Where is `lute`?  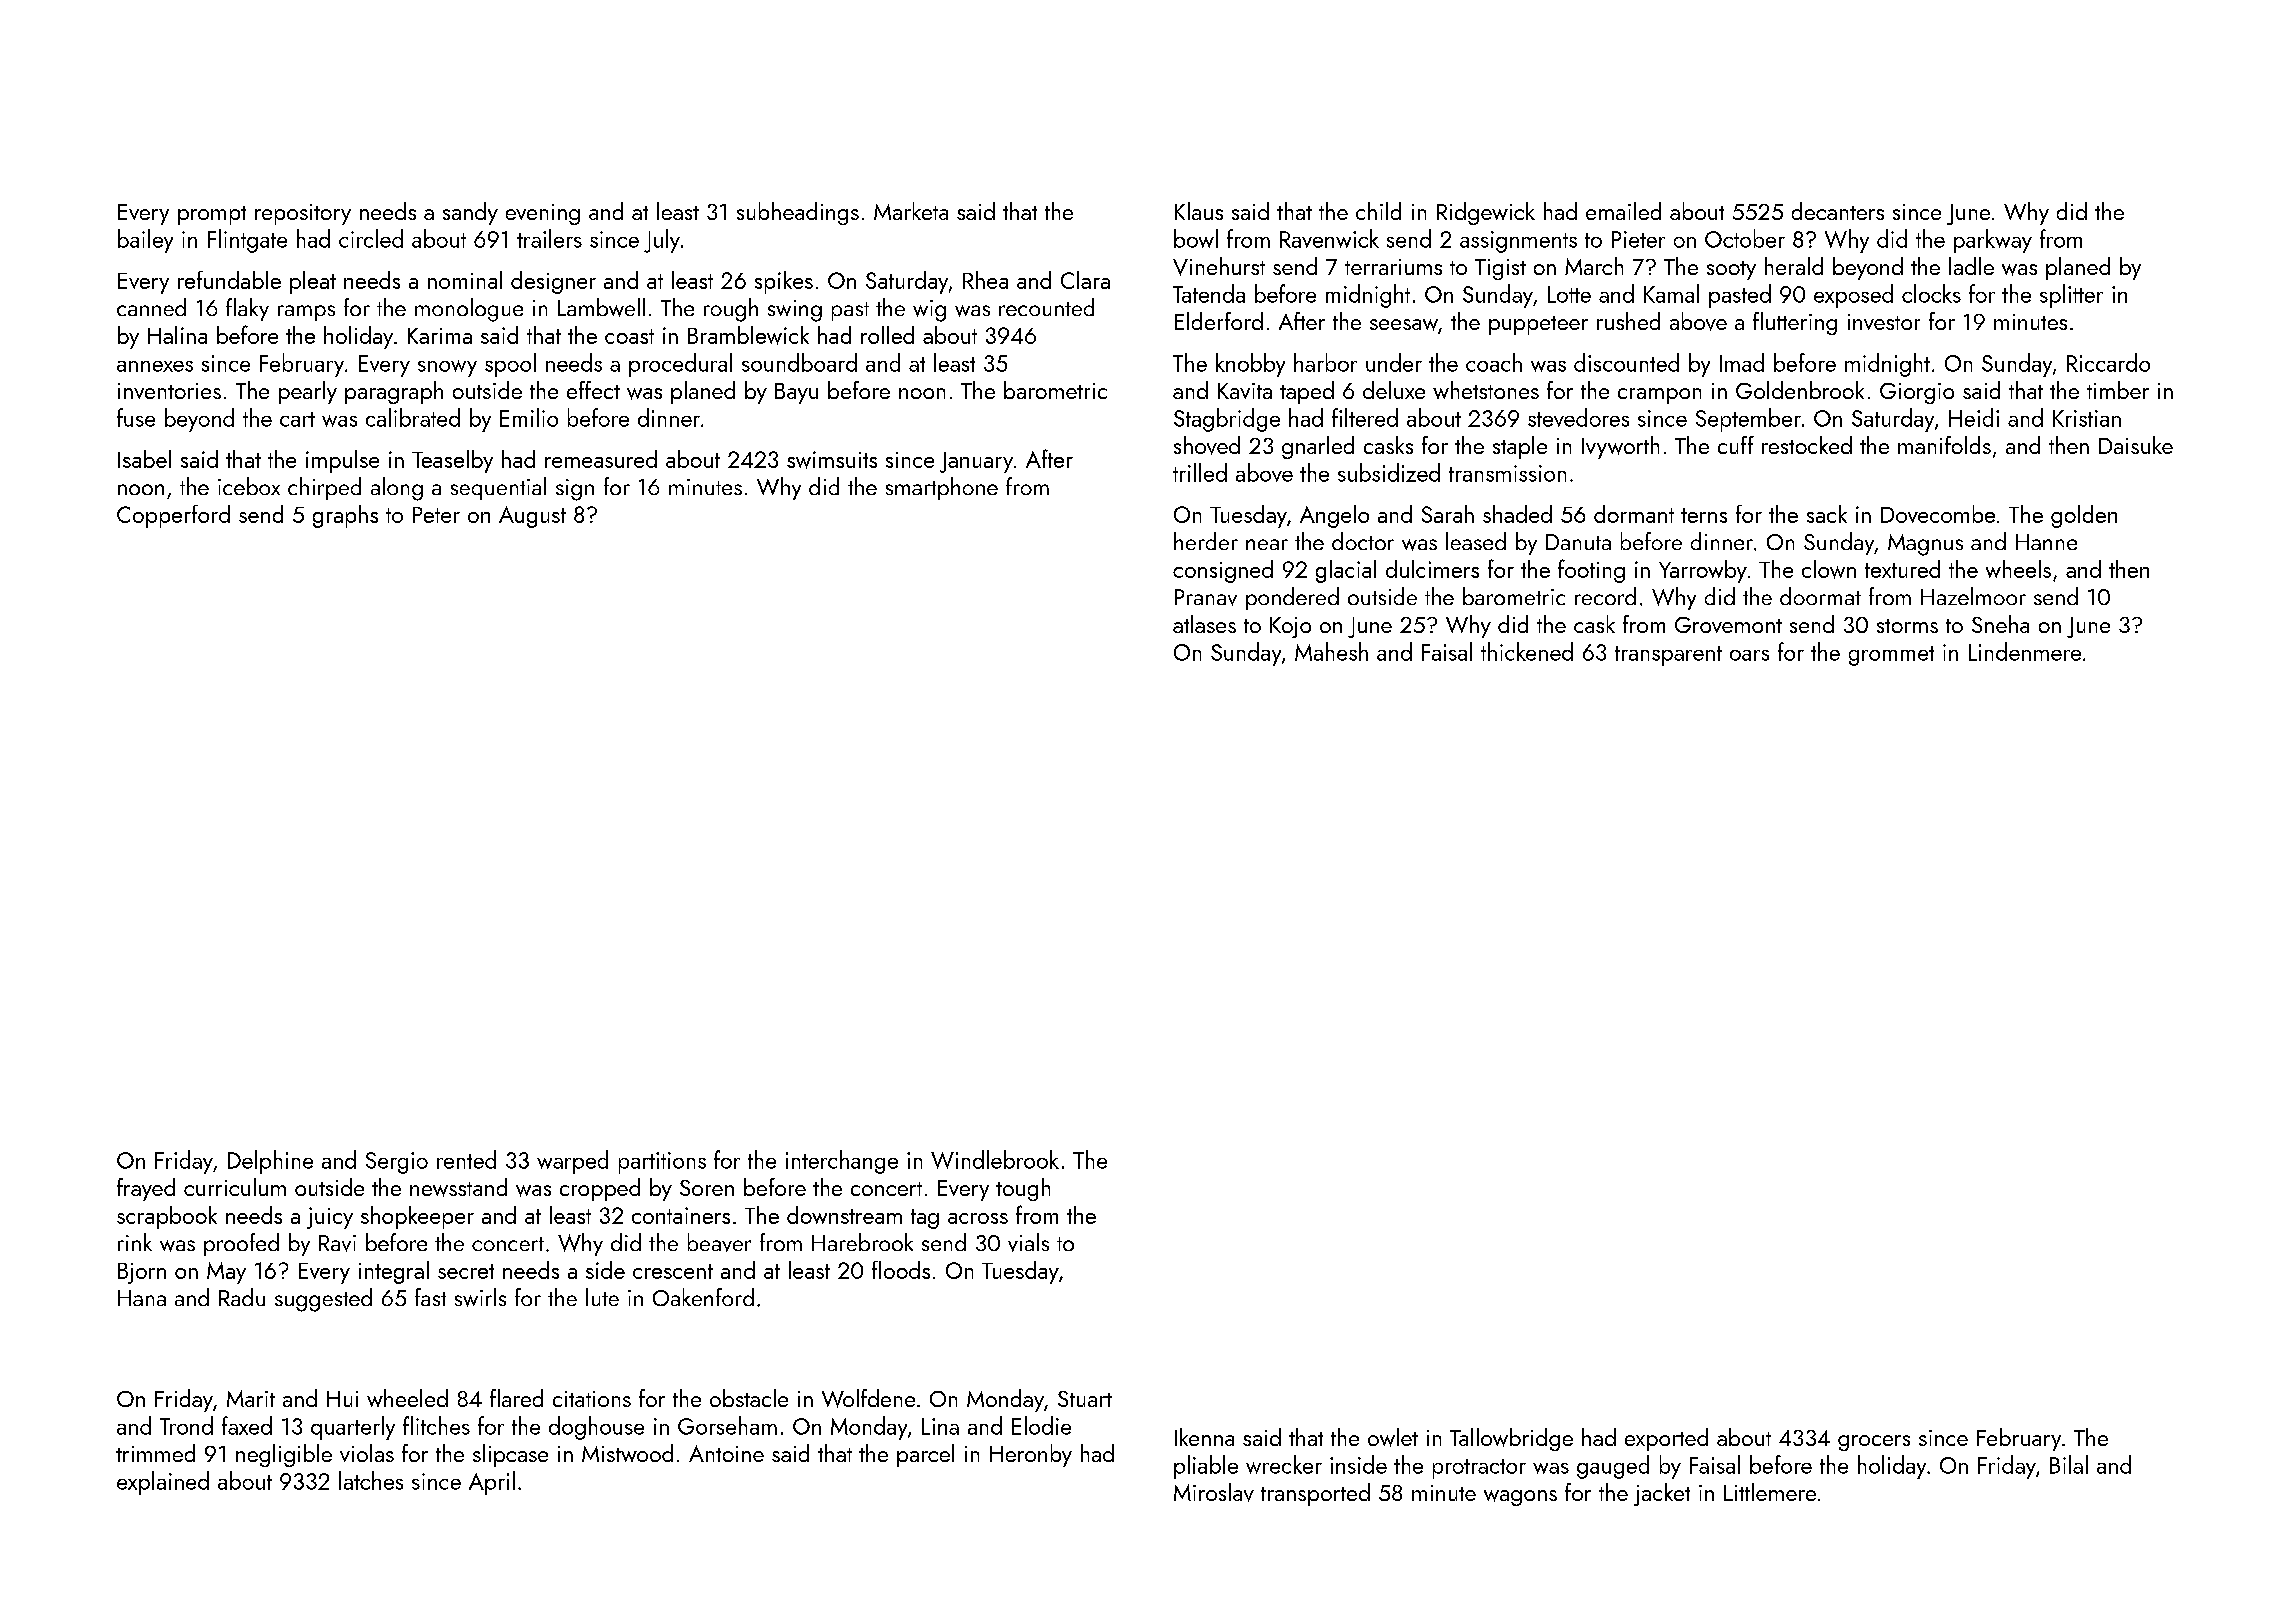 lute is located at coordinates (602, 1297).
